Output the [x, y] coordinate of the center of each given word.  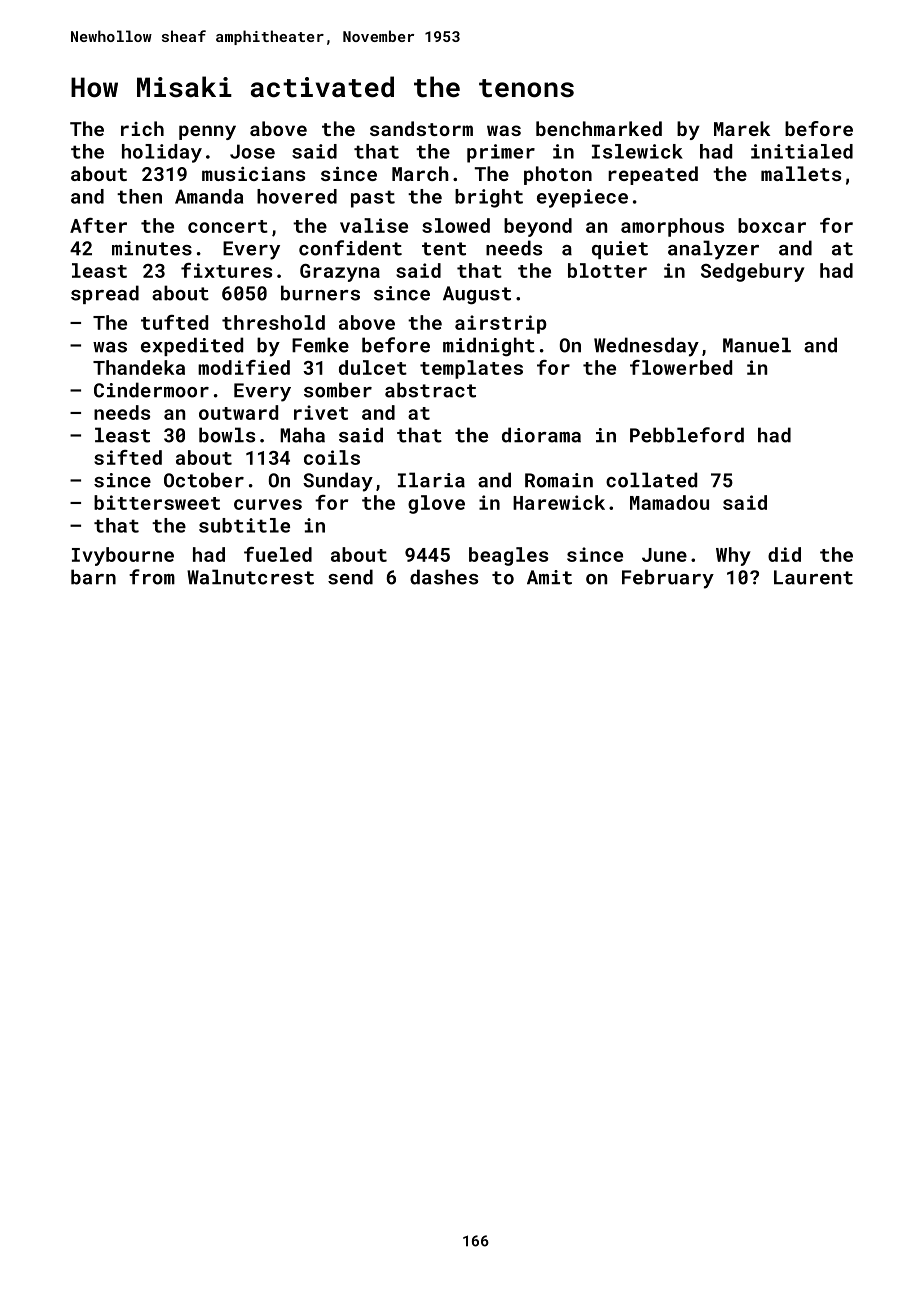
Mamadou [669, 502]
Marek [742, 128]
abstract [430, 390]
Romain [559, 480]
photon [558, 175]
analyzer [713, 250]
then [139, 196]
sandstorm [421, 128]
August [477, 295]
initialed [802, 151]
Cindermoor [151, 390]
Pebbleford [687, 435]
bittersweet [157, 502]
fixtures [226, 270]
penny [207, 132]
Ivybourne [123, 556]
